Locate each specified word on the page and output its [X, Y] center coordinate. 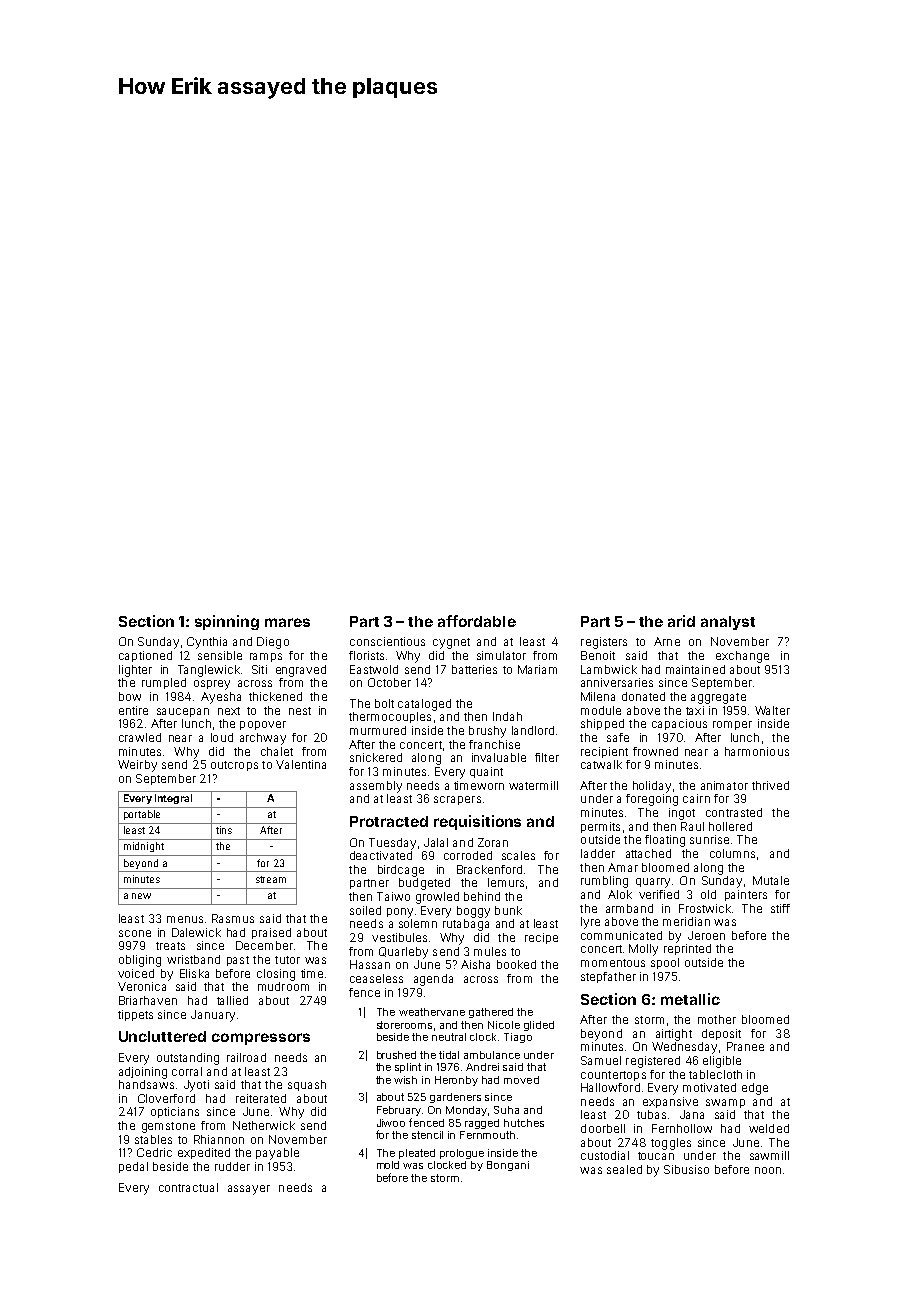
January [213, 1016]
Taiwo [393, 896]
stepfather [608, 977]
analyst [728, 623]
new [141, 896]
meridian [686, 921]
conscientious [387, 641]
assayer [249, 1190]
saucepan [183, 712]
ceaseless [376, 978]
